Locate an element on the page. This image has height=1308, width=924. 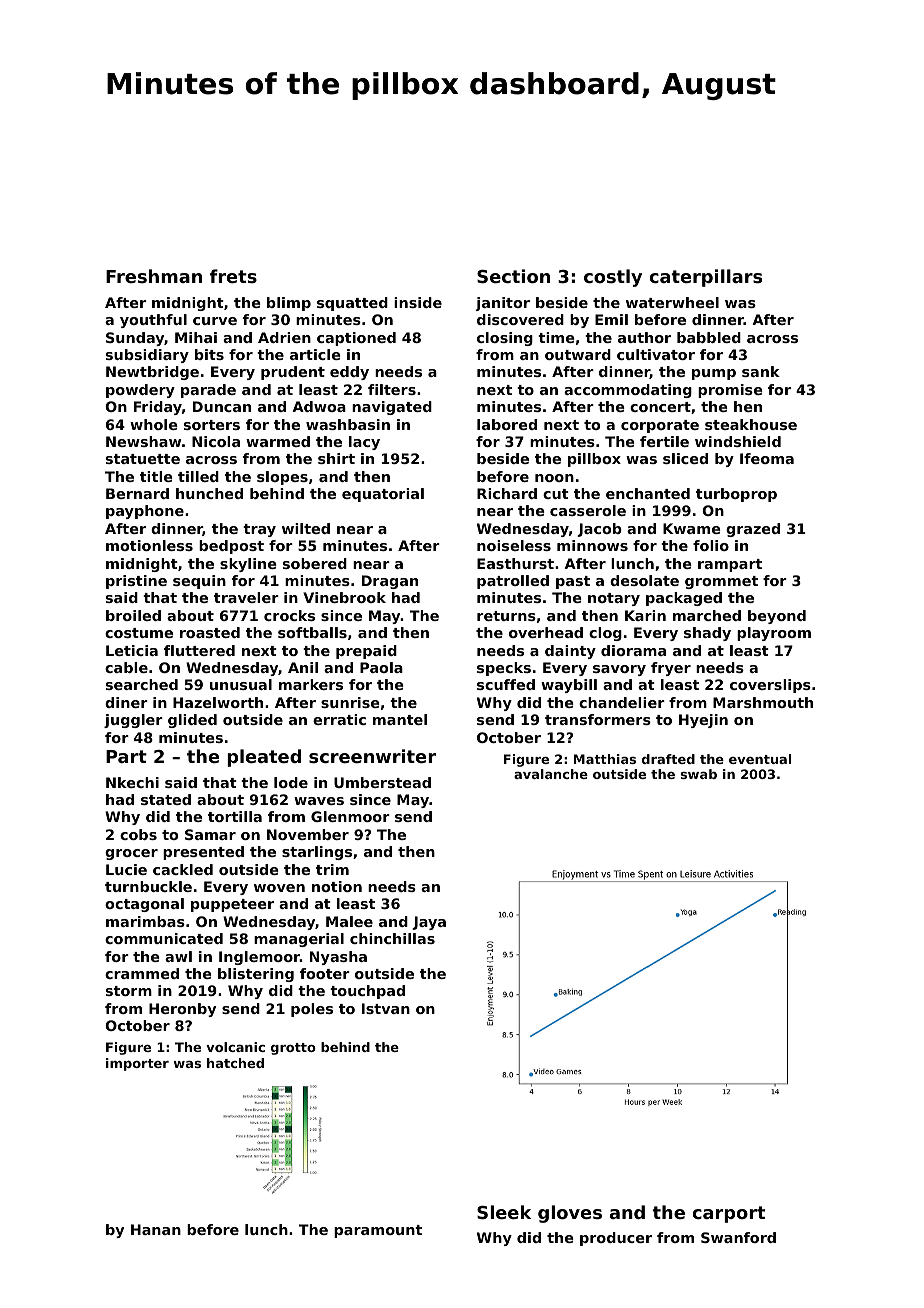
fryer is located at coordinates (671, 669).
